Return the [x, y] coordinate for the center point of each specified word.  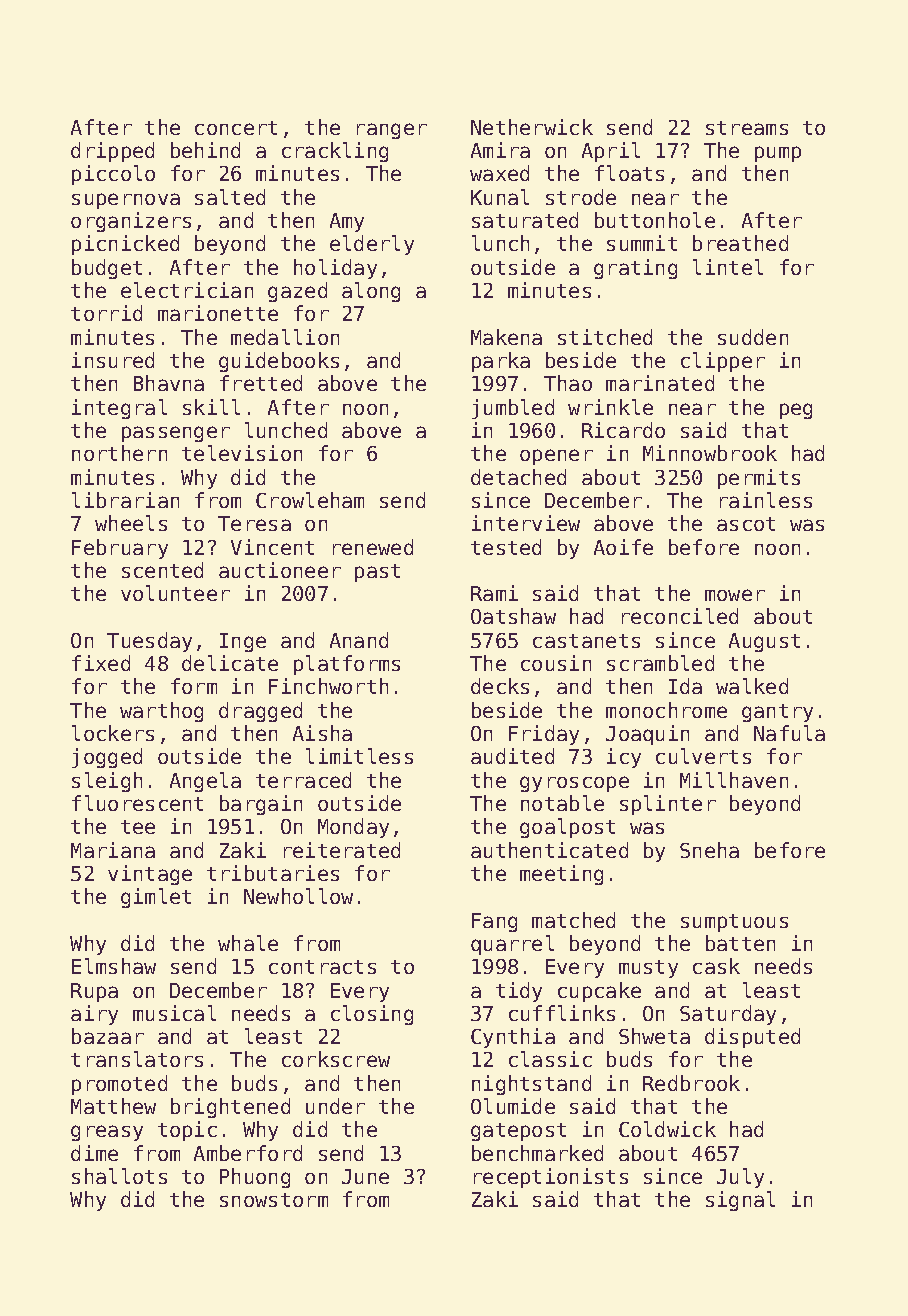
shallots [119, 1176]
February [120, 549]
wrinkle [610, 407]
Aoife [623, 547]
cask [716, 966]
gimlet [156, 898]
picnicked [125, 245]
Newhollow [298, 896]
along [371, 292]
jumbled [513, 409]
